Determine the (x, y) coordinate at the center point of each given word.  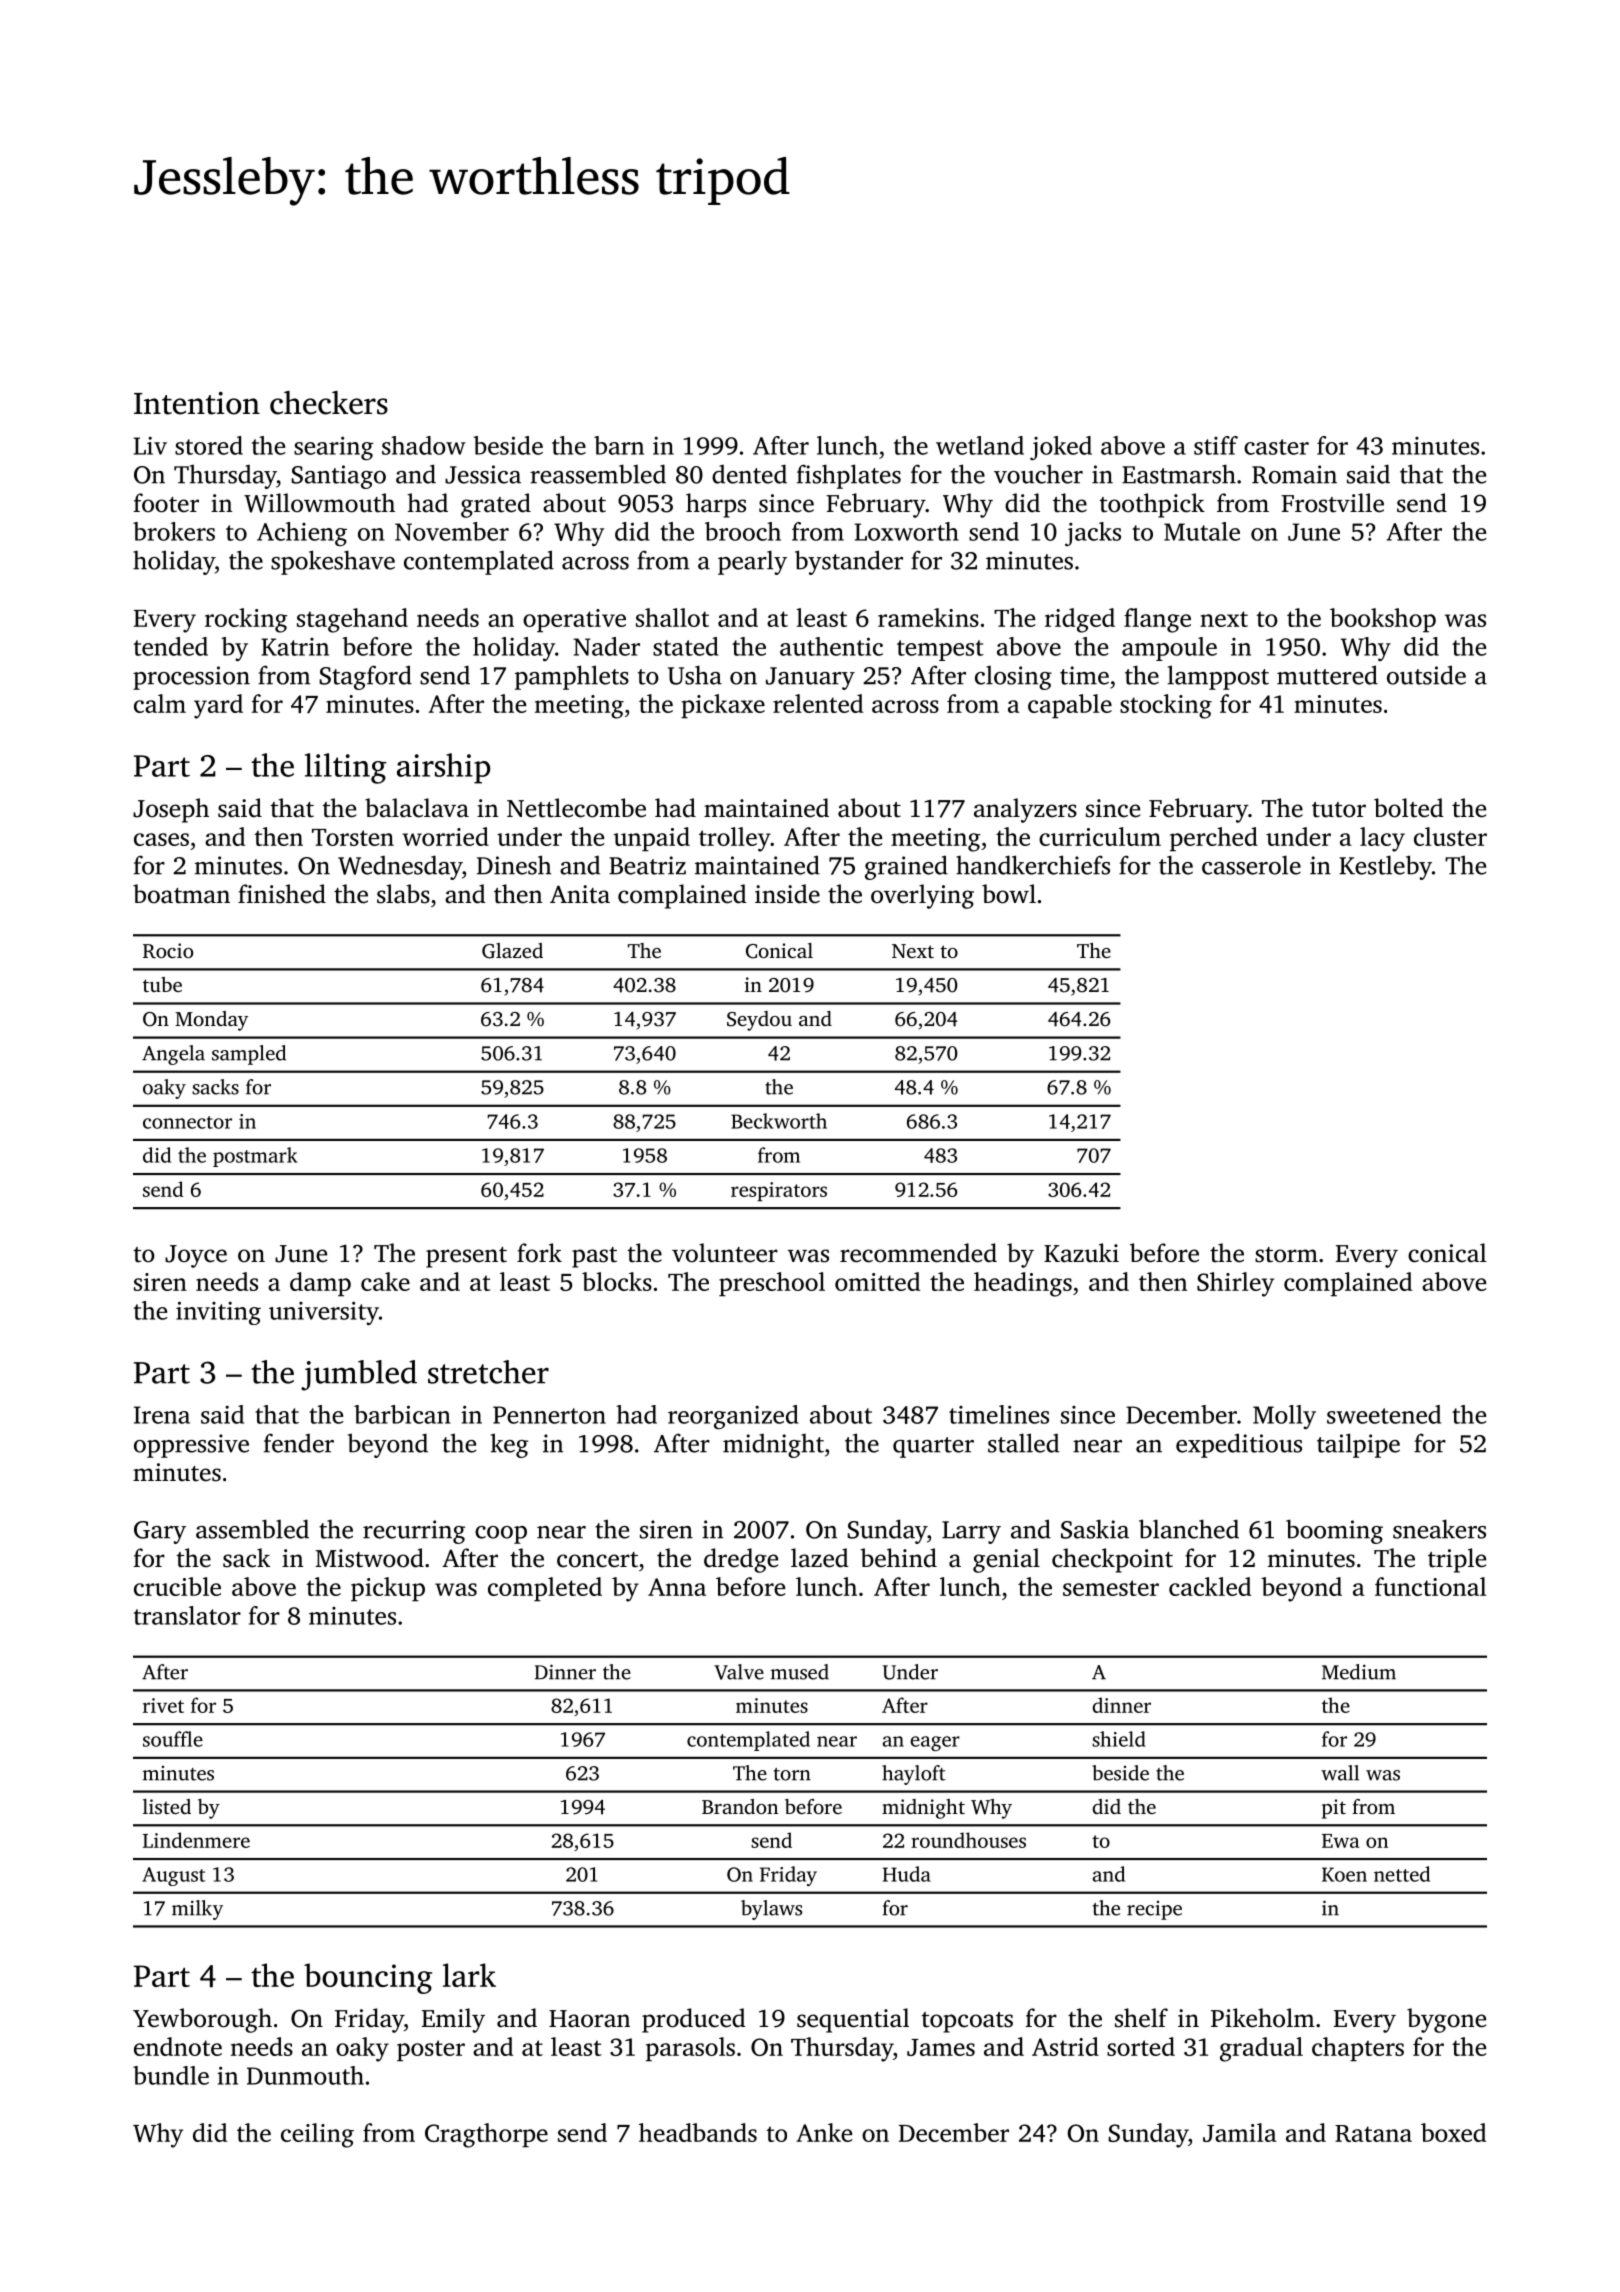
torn (792, 1774)
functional (1430, 1586)
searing (334, 448)
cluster (1450, 836)
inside (787, 894)
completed (545, 1589)
